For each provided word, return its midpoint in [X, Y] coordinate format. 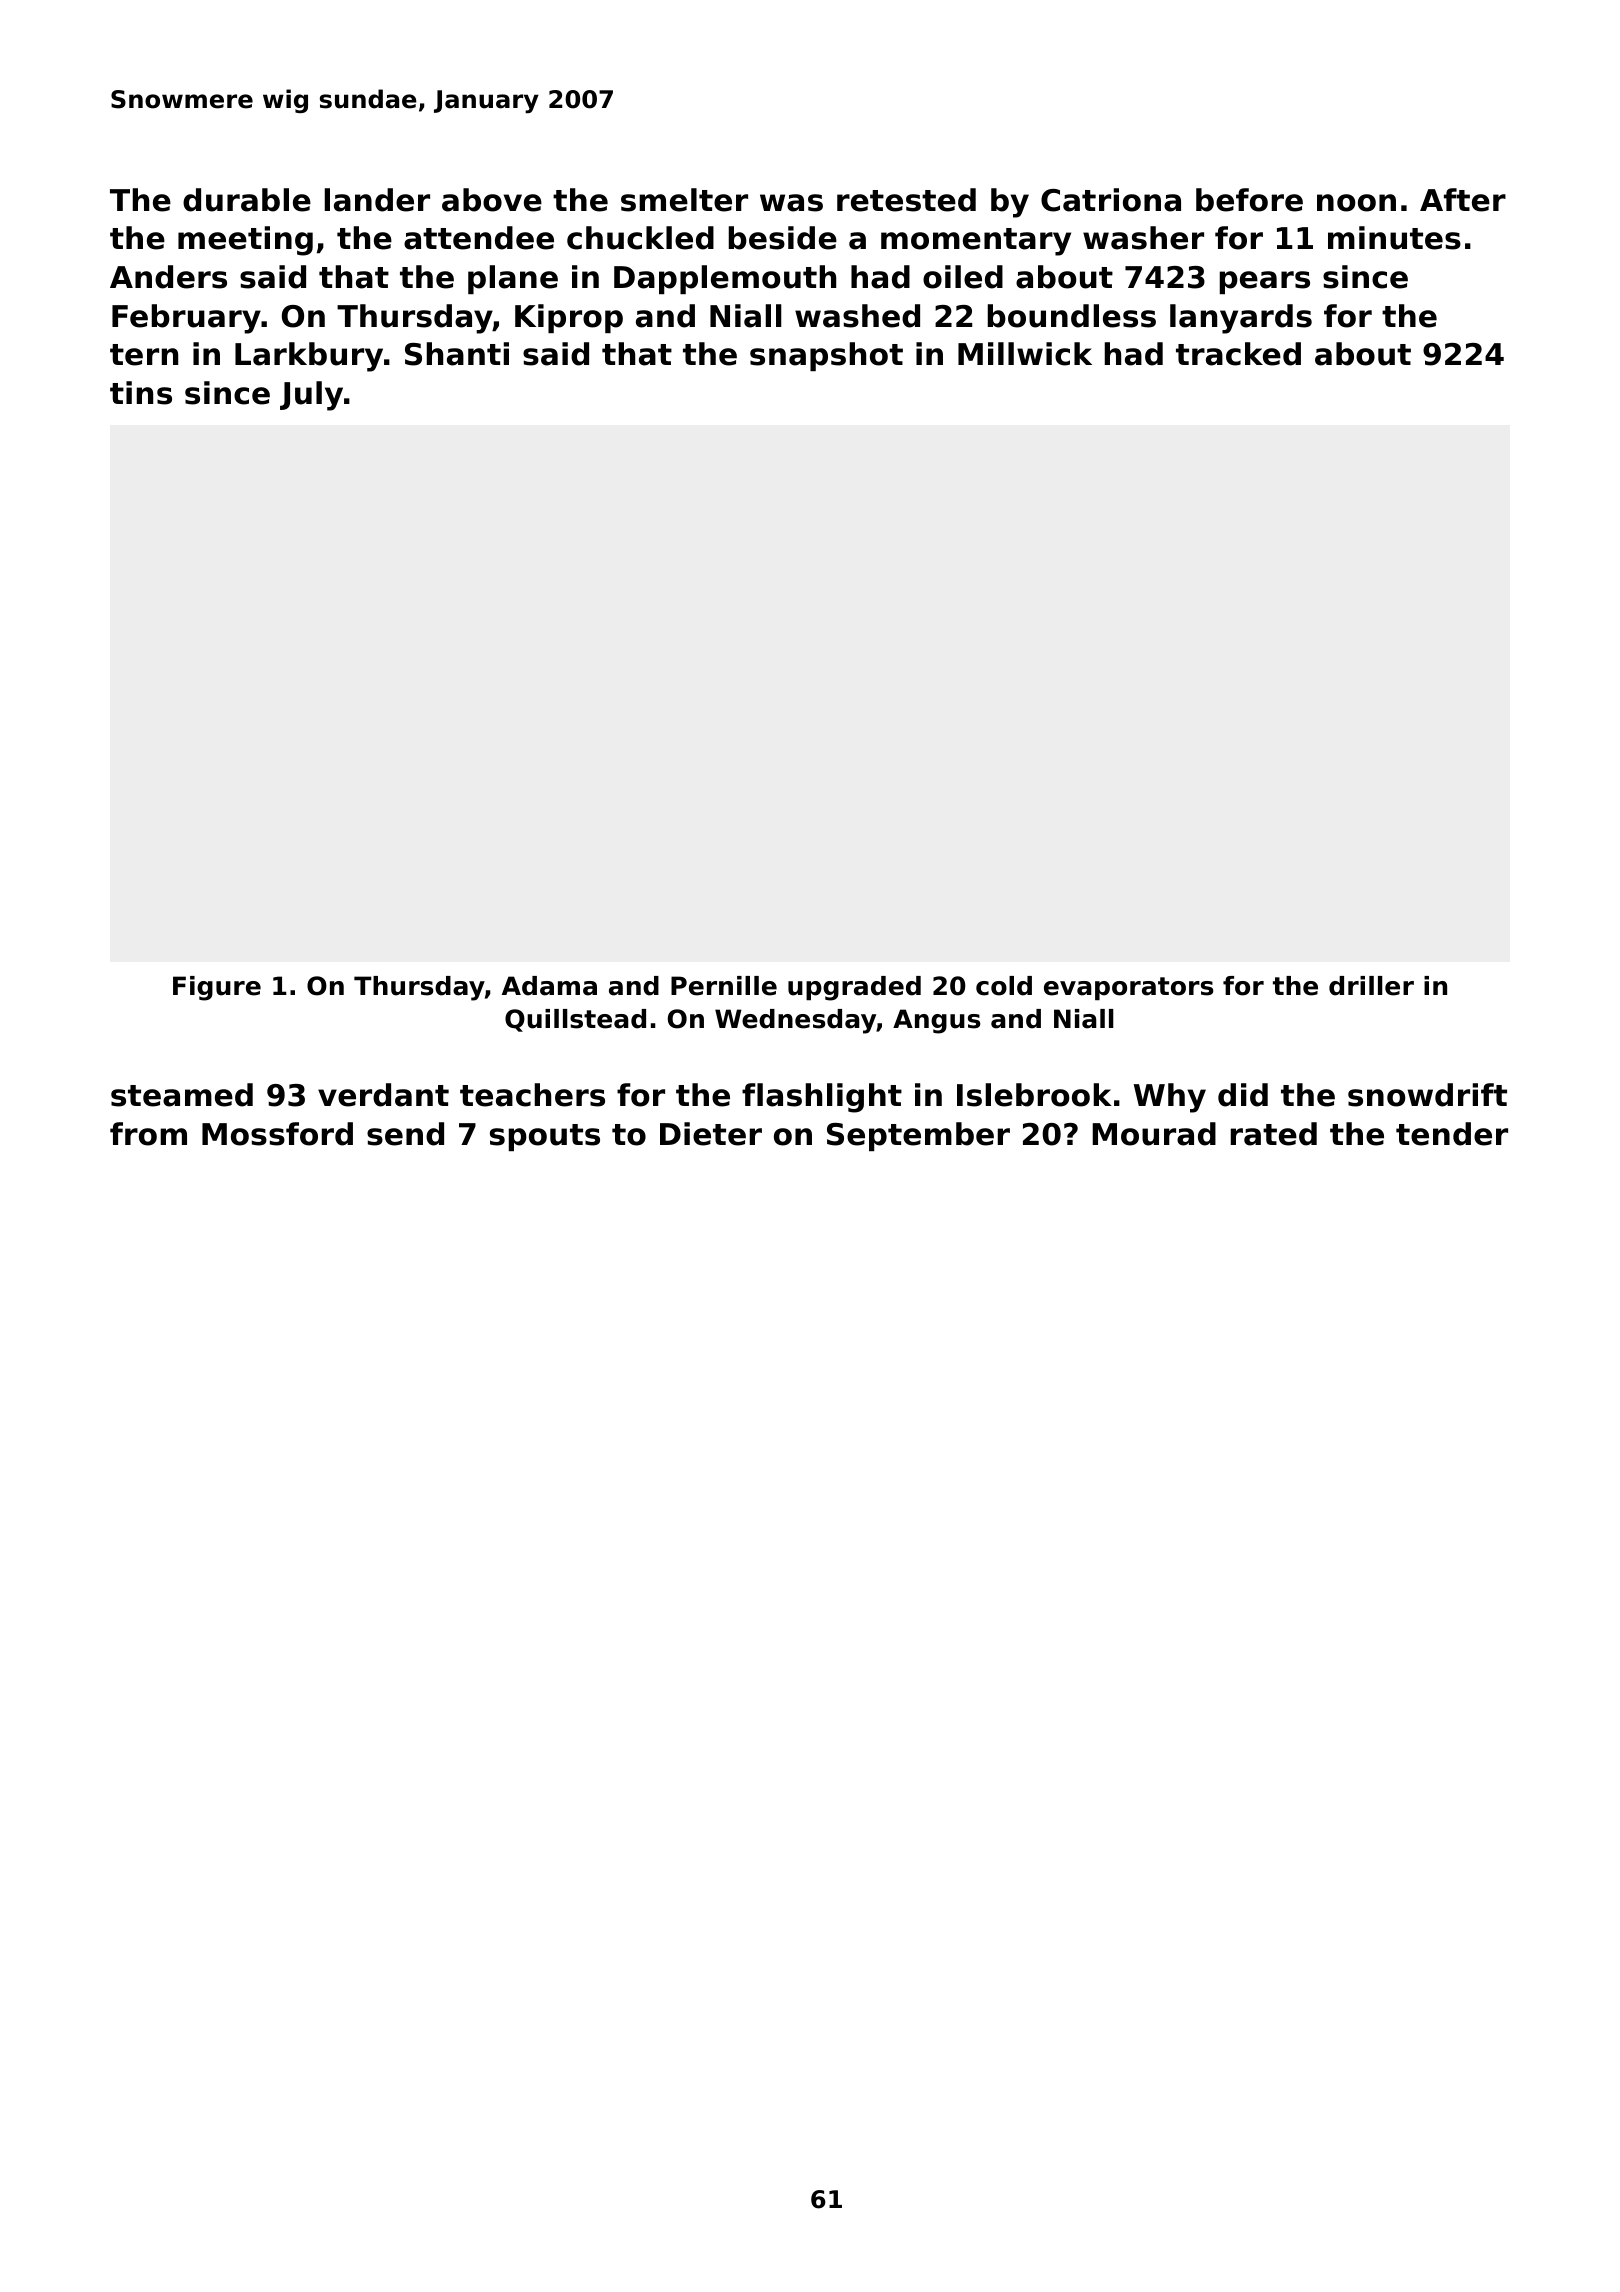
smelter [684, 200]
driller [1371, 986]
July [311, 396]
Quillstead [575, 1020]
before [1249, 200]
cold [1004, 986]
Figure [217, 988]
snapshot [826, 356]
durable [247, 200]
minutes [1394, 238]
